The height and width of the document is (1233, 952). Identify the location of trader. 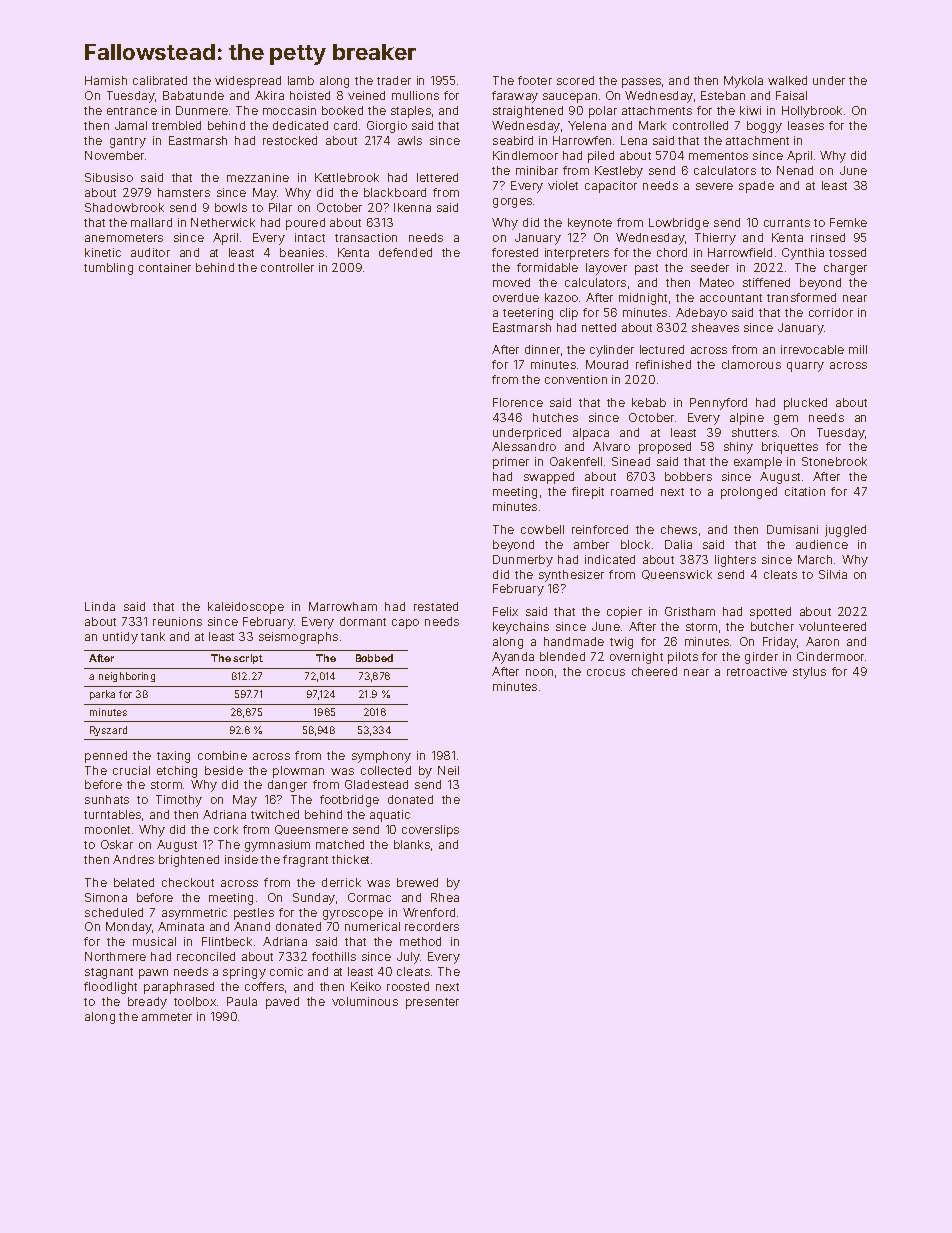
(394, 80).
